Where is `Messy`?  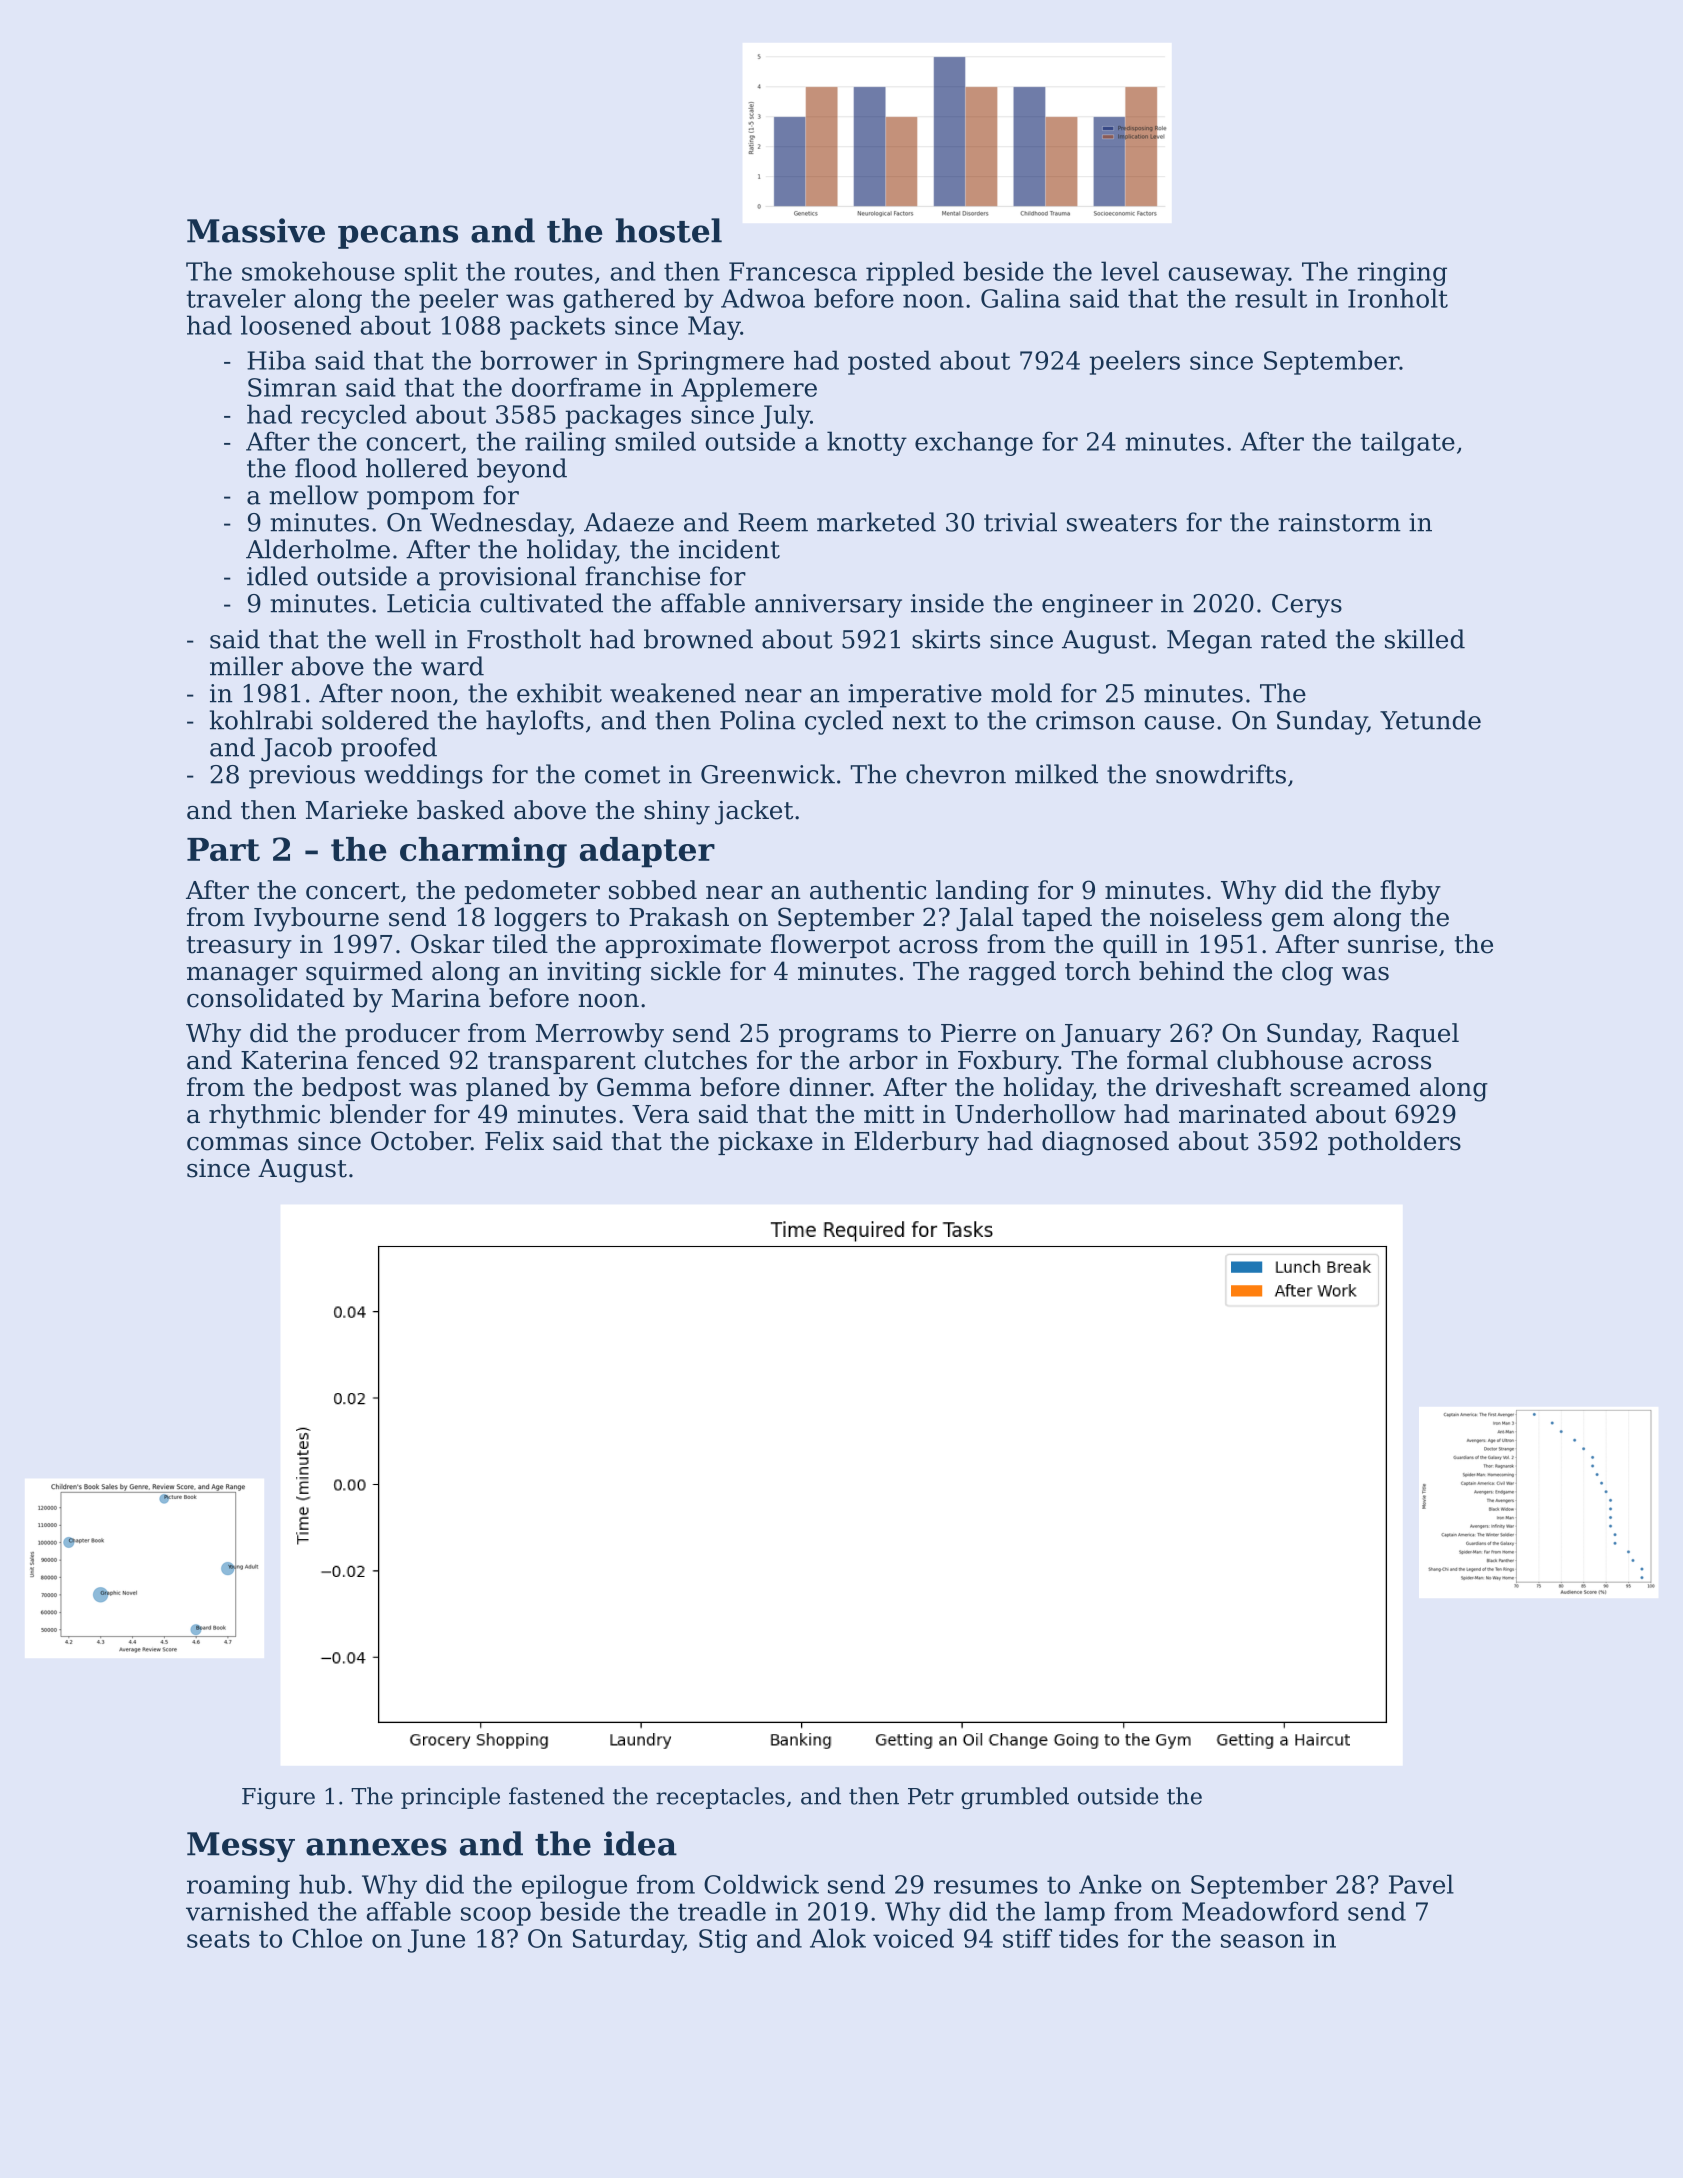 Messy is located at coordinates (241, 1847).
